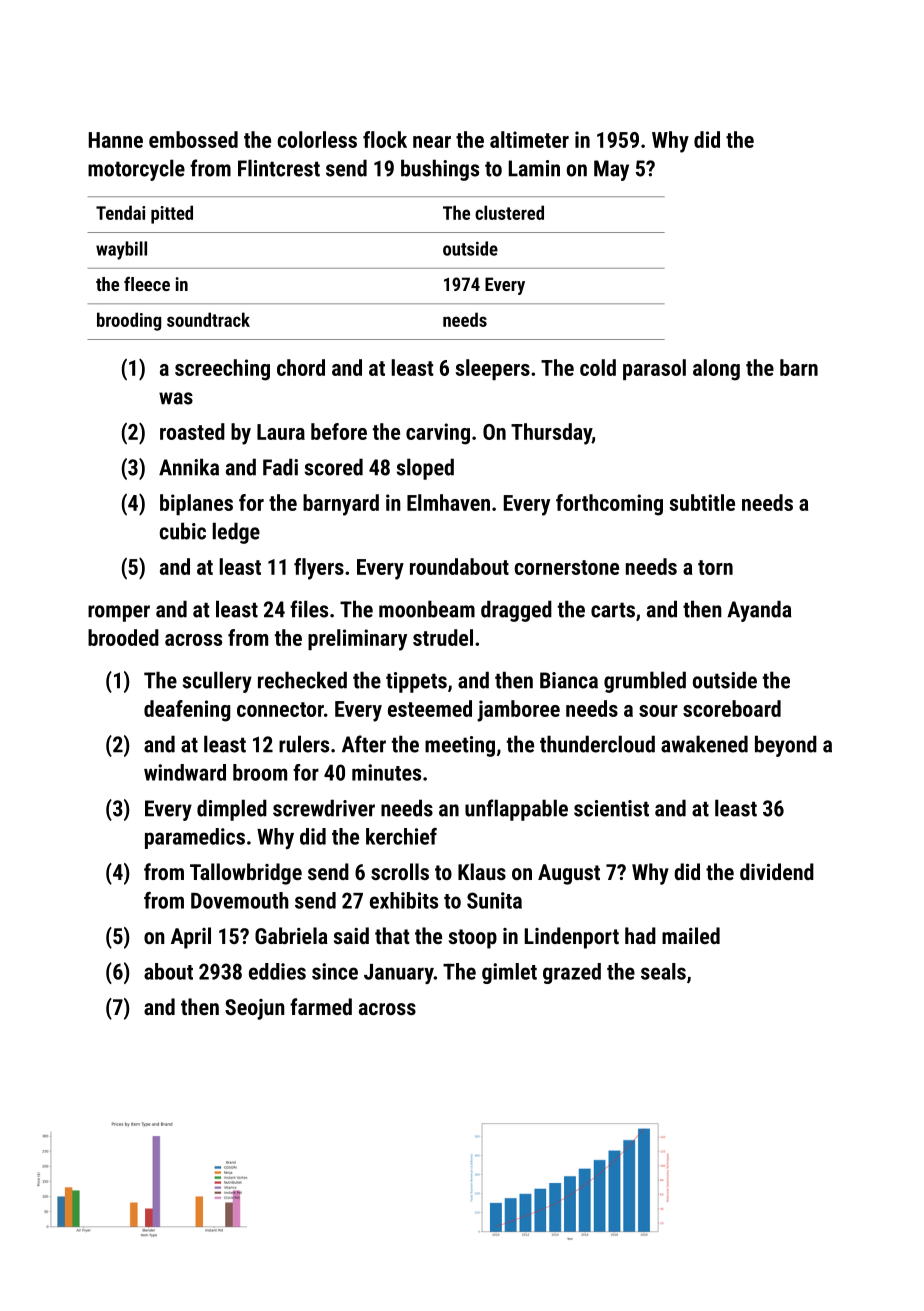 The width and height of the document is (924, 1311). What do you see at coordinates (704, 744) in the document?
I see `awakened` at bounding box center [704, 744].
